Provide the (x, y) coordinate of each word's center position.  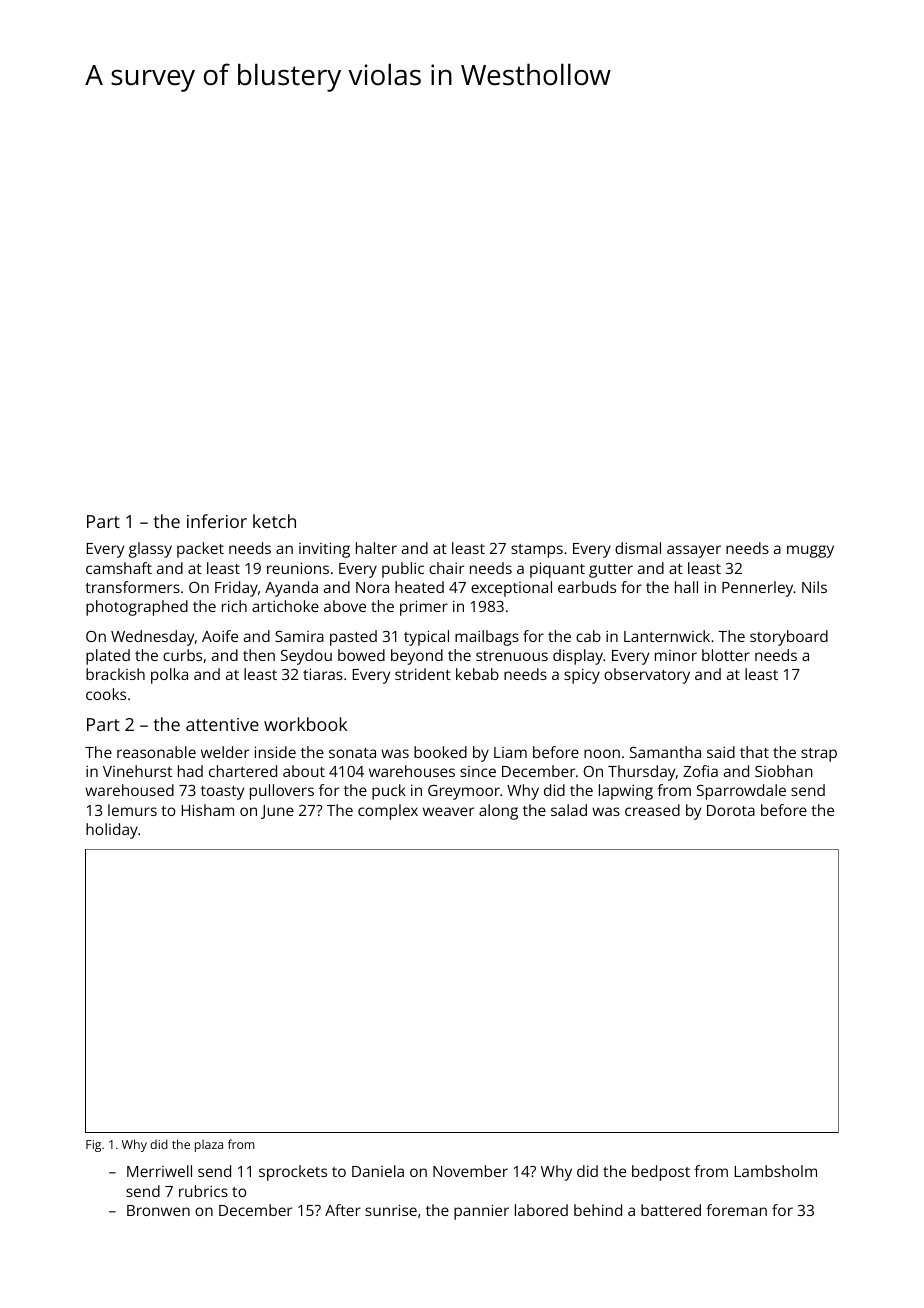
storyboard (789, 638)
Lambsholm (776, 1171)
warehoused (129, 790)
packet (200, 550)
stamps (537, 551)
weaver (448, 811)
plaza (209, 1145)
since (478, 771)
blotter (726, 655)
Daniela (378, 1171)
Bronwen (158, 1210)
